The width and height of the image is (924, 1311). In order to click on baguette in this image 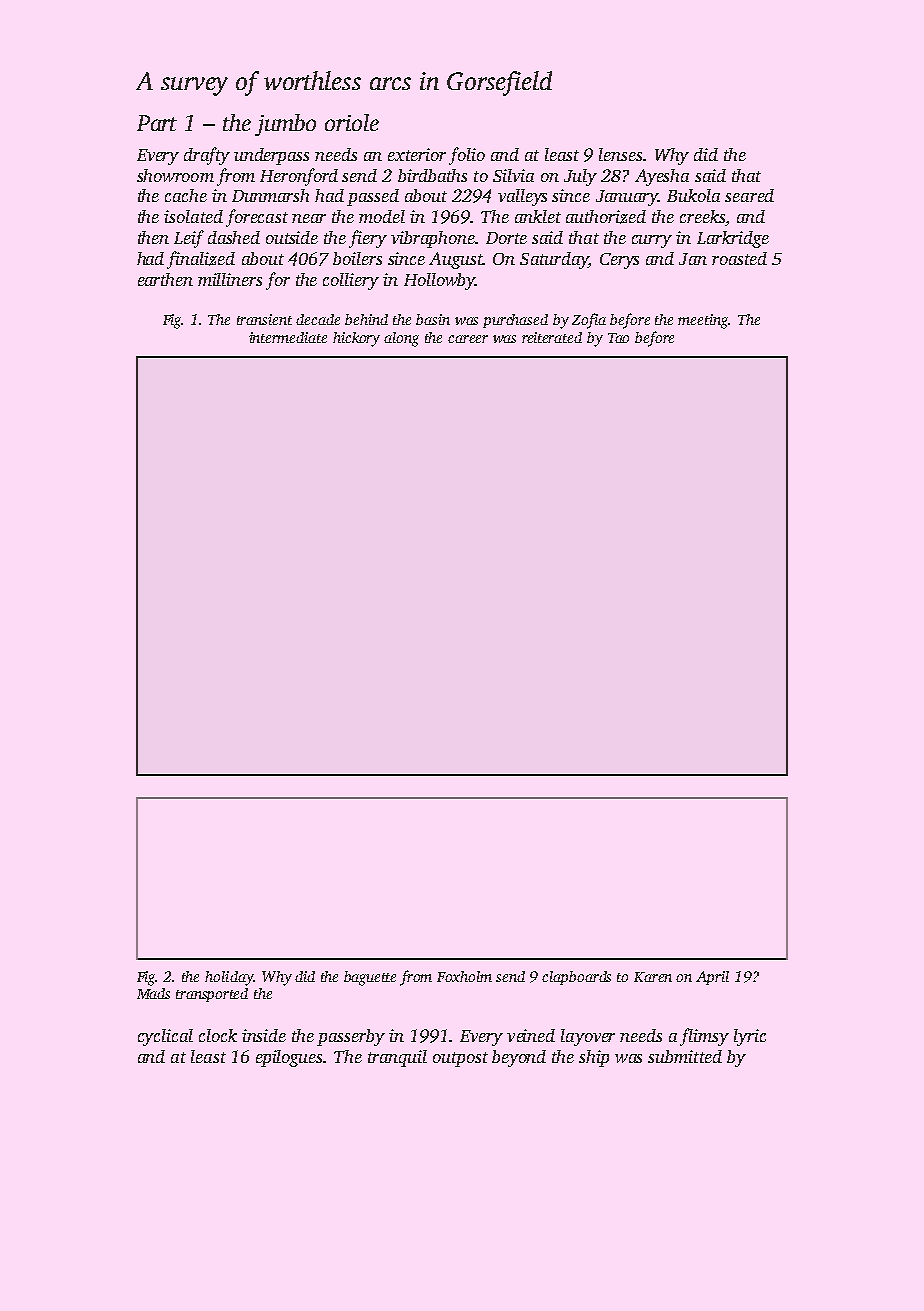, I will do `click(370, 978)`.
